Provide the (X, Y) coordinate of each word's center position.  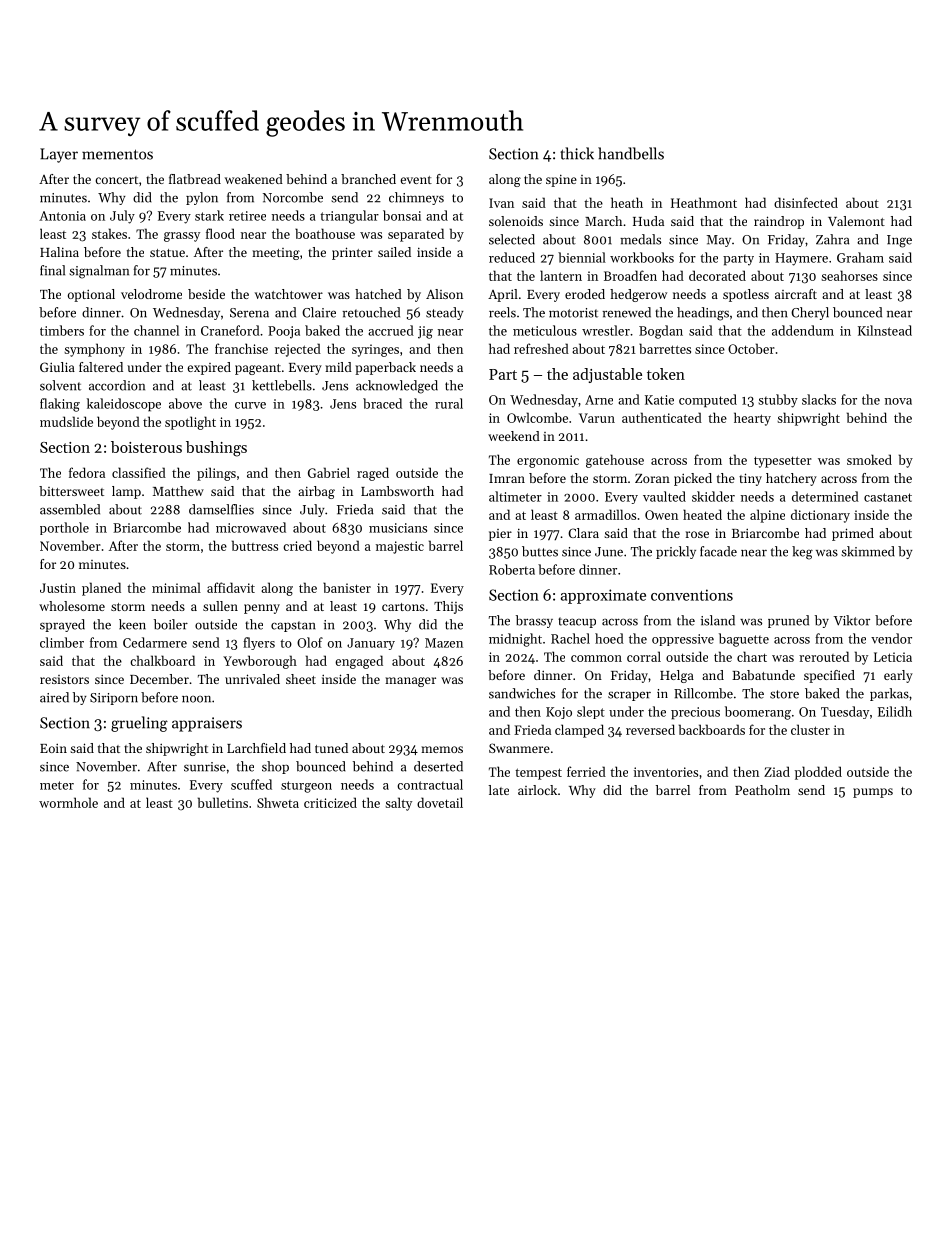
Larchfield (256, 748)
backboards (712, 729)
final (52, 270)
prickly (676, 552)
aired (54, 697)
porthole (64, 528)
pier (500, 535)
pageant (258, 369)
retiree (247, 216)
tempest (538, 774)
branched (368, 179)
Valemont (856, 221)
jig (425, 332)
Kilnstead (885, 330)
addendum (803, 330)
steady (445, 313)
